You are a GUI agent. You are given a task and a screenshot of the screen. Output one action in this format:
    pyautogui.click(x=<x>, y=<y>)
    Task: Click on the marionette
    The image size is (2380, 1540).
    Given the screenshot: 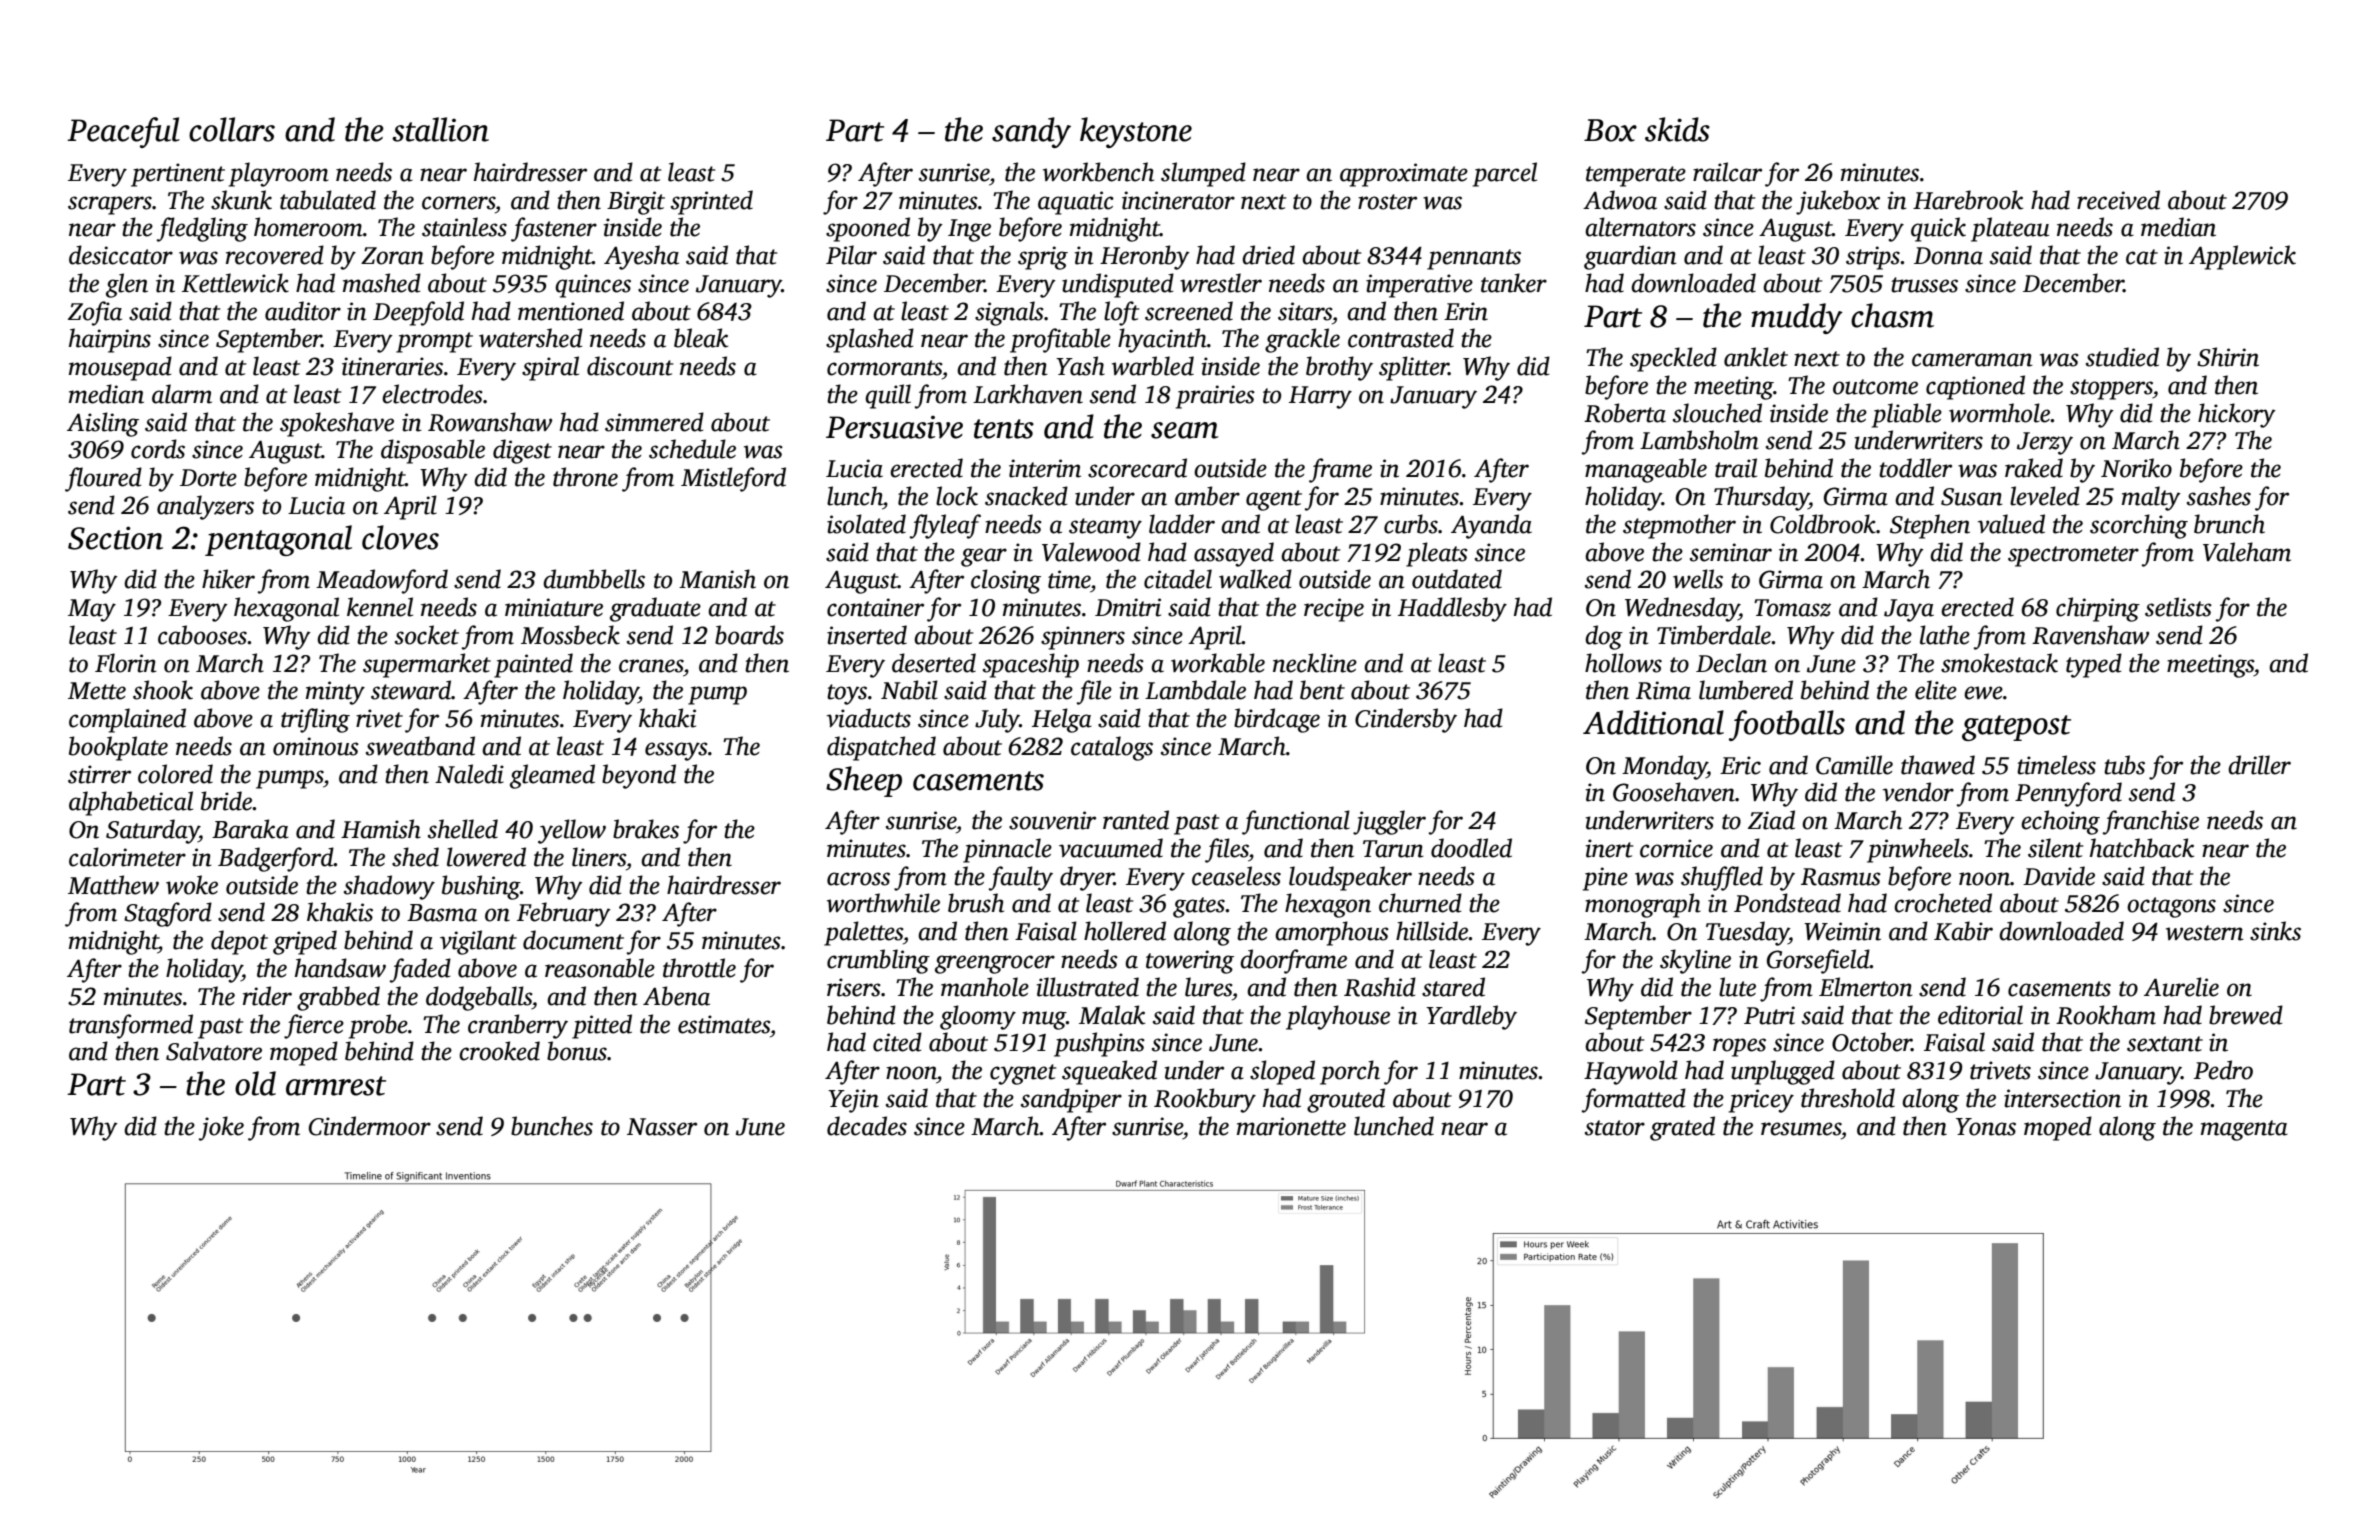 What is the action you would take?
    pyautogui.click(x=1291, y=1126)
